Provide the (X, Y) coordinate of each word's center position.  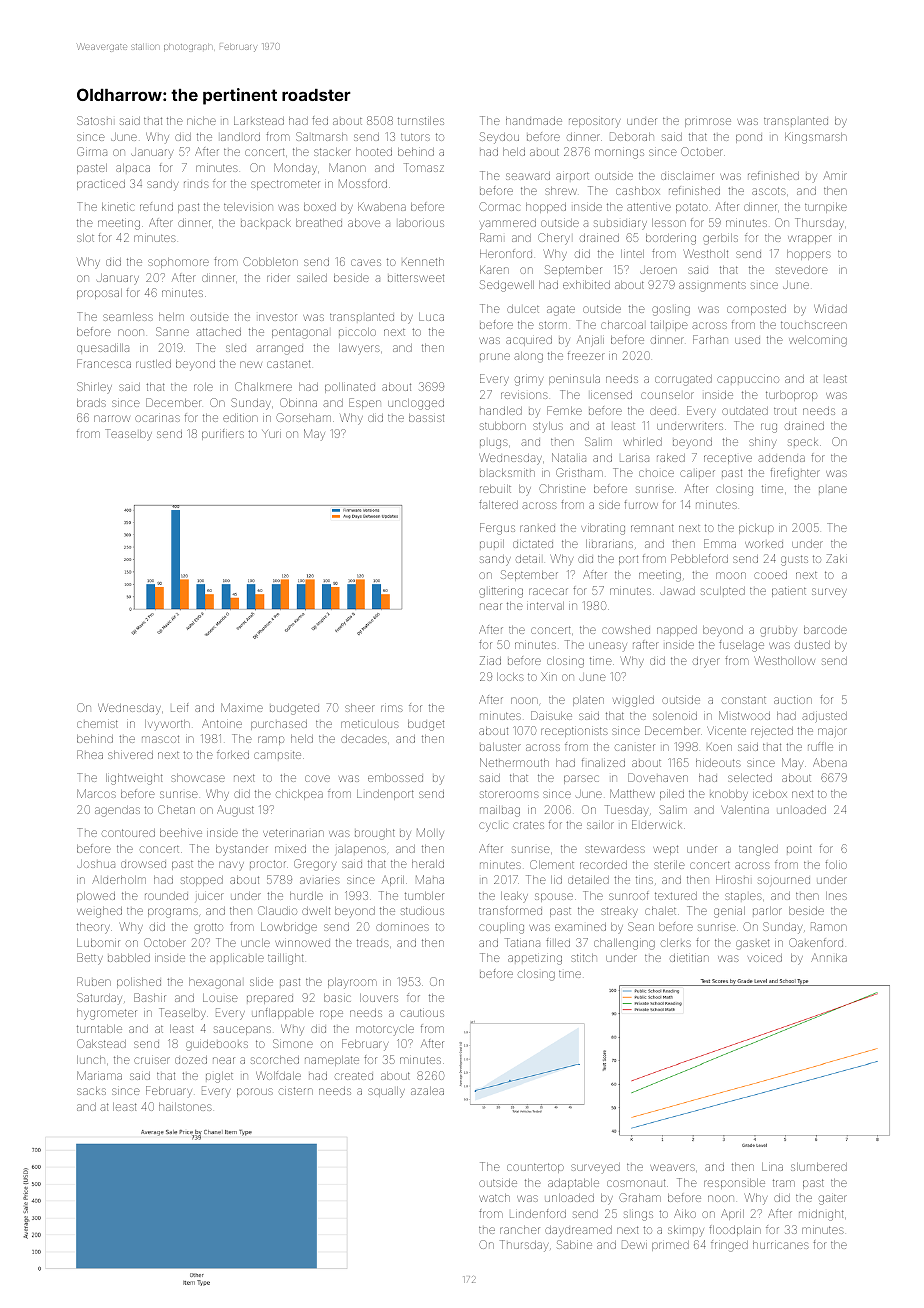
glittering (501, 592)
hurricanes (781, 1245)
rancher (520, 1230)
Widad (830, 309)
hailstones (185, 1107)
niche (201, 121)
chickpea (299, 795)
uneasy (608, 647)
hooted (374, 152)
